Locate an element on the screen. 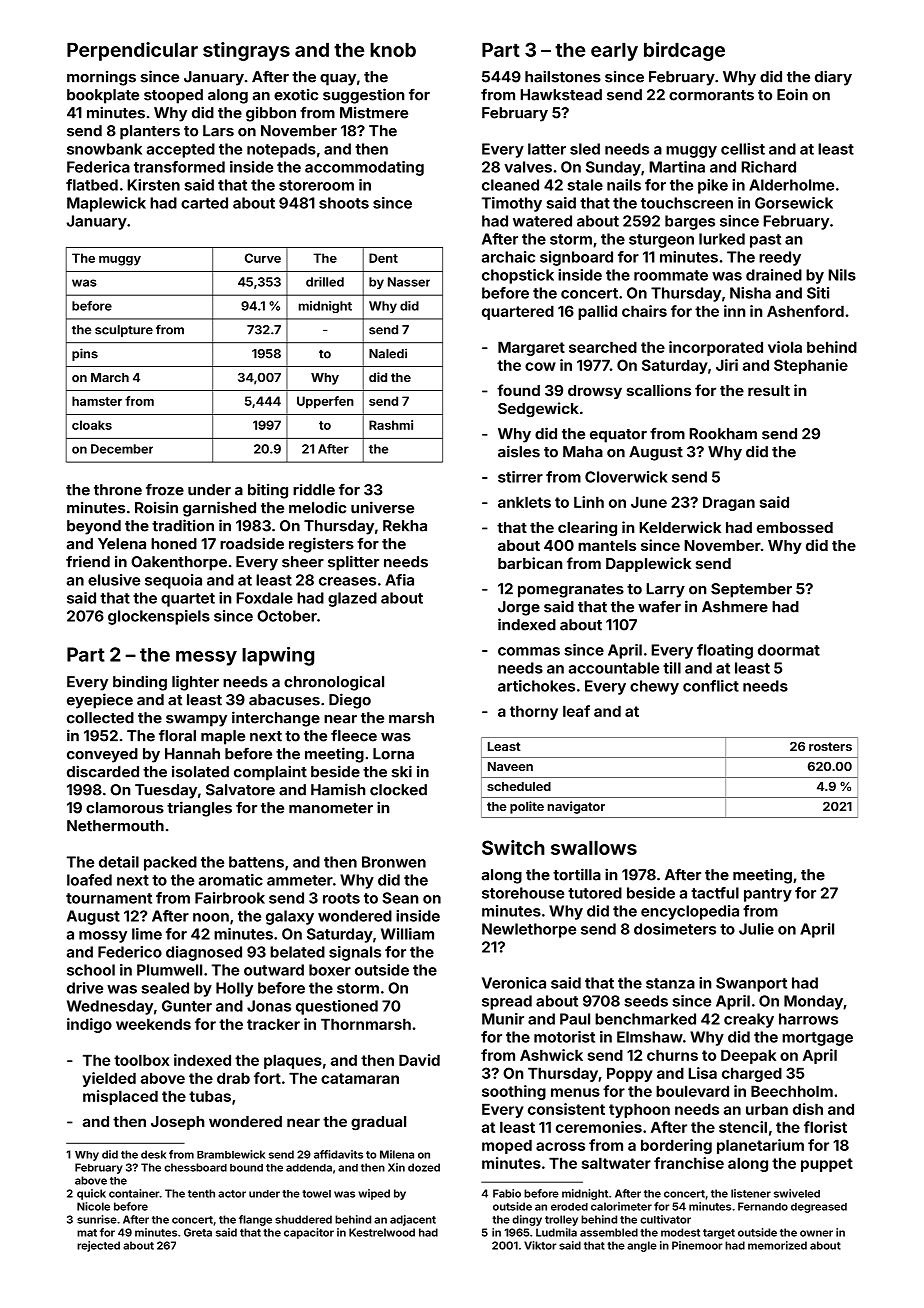  stirrer is located at coordinates (520, 477).
